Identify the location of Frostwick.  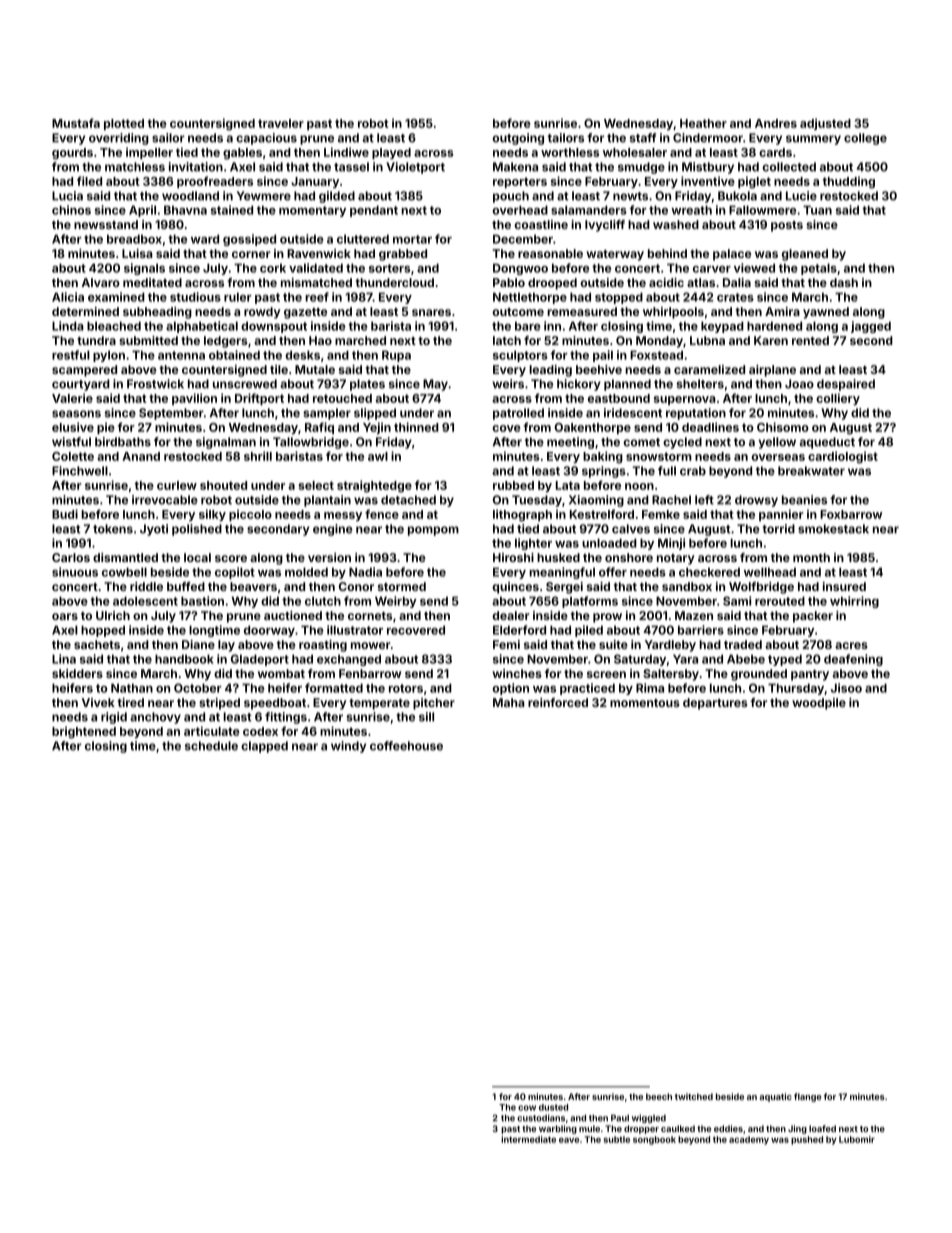
(155, 384).
